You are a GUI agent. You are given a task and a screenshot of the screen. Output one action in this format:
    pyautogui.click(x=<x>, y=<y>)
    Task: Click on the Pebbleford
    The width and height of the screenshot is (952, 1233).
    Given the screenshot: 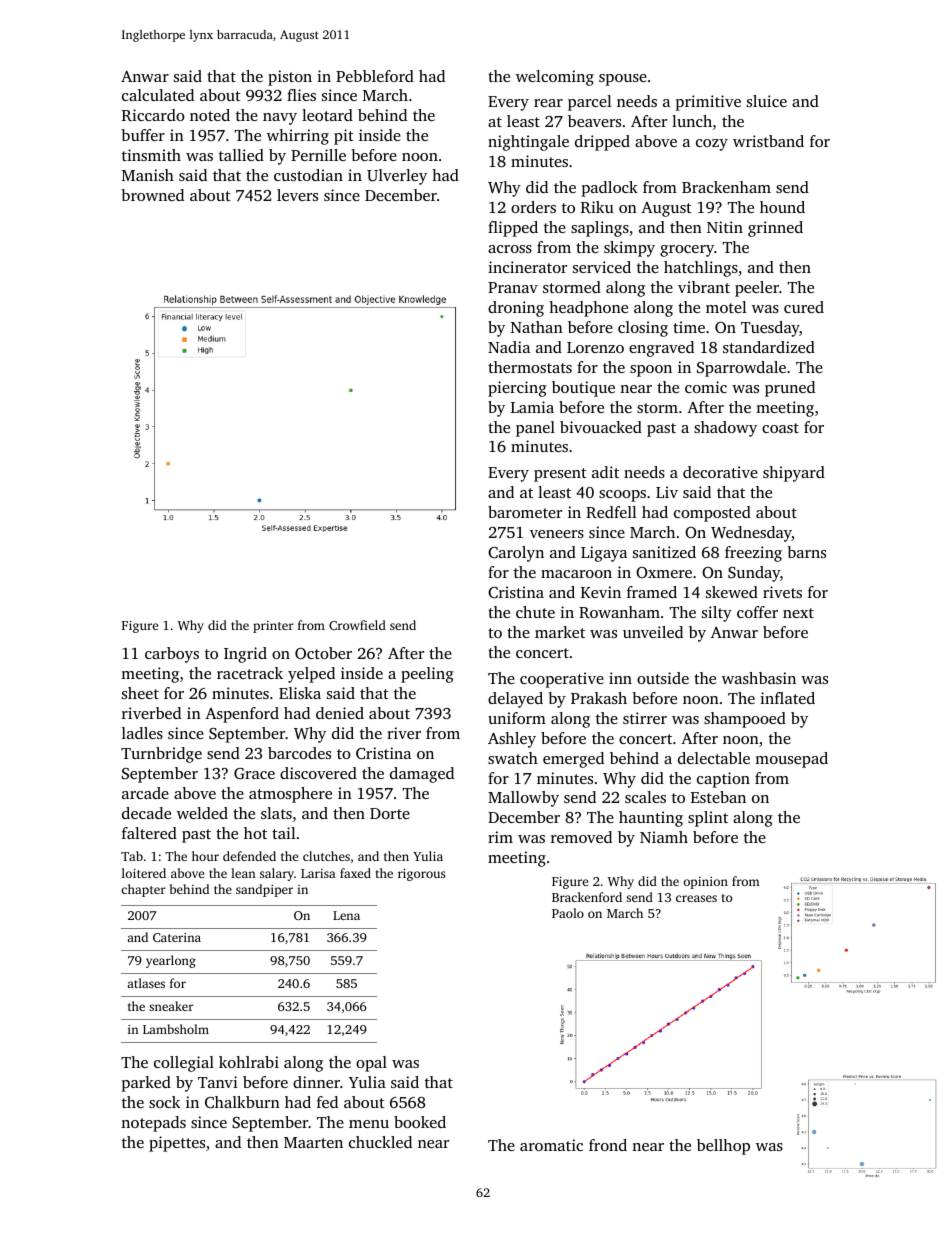 What is the action you would take?
    pyautogui.click(x=375, y=76)
